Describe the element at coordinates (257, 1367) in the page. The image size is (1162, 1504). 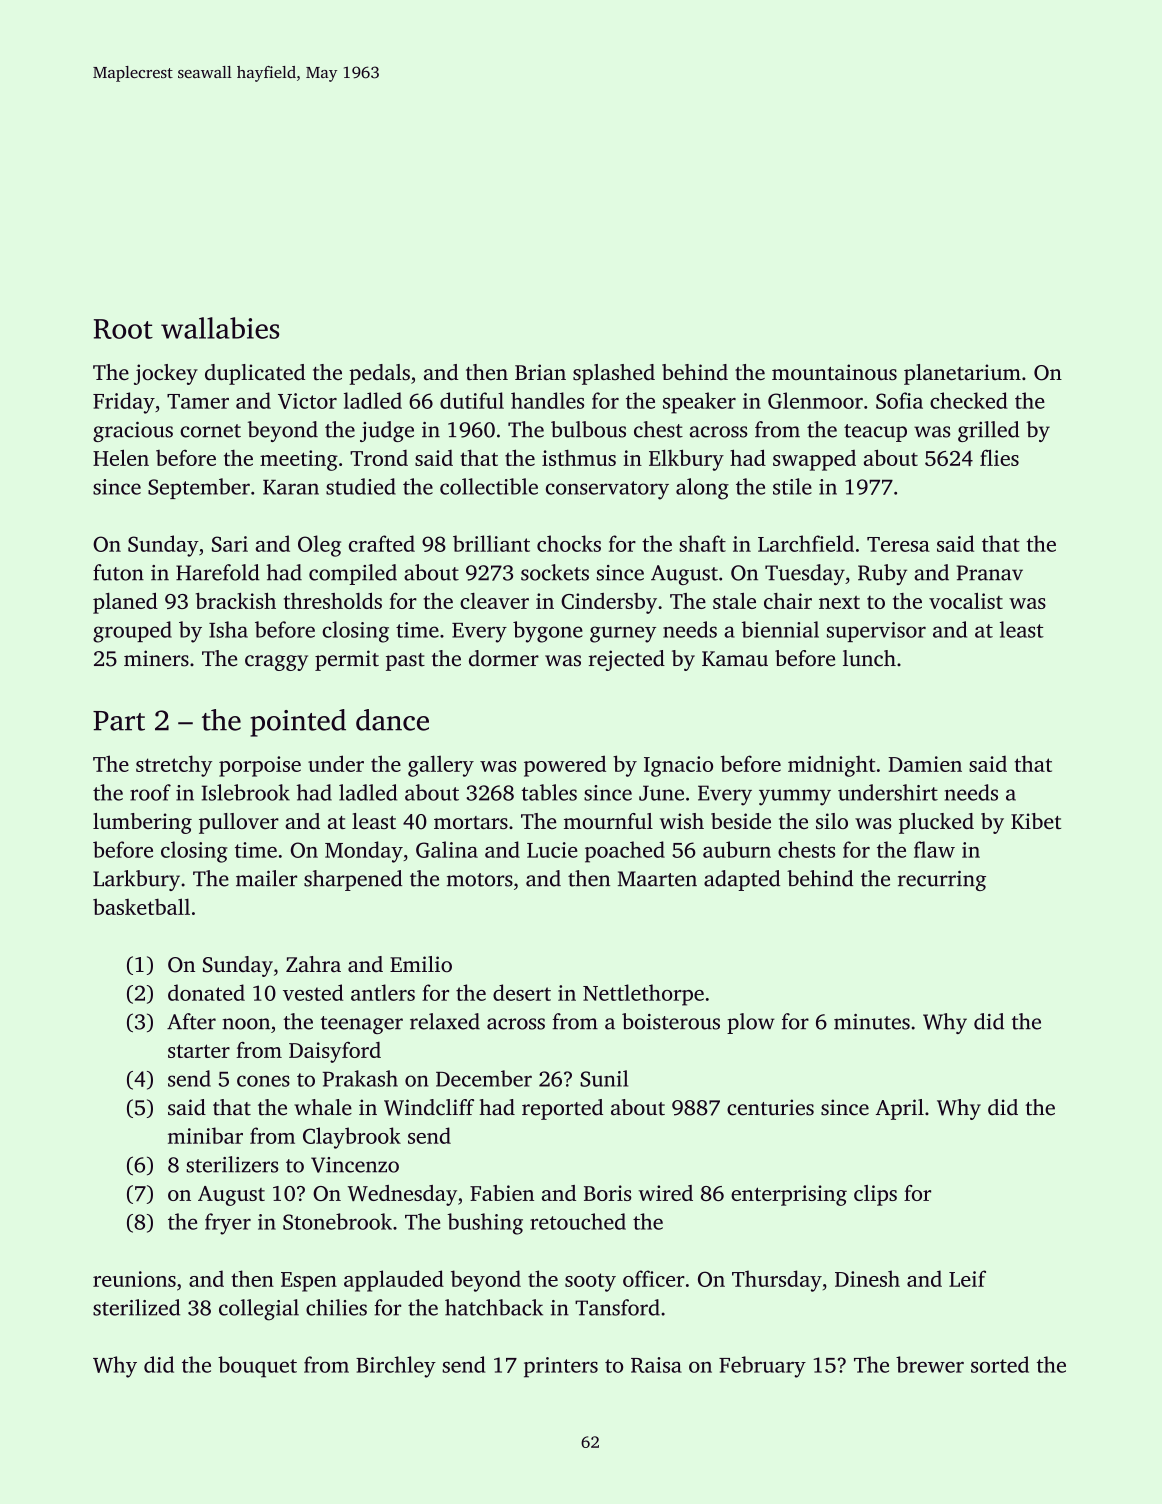
I see `bouquet` at that location.
